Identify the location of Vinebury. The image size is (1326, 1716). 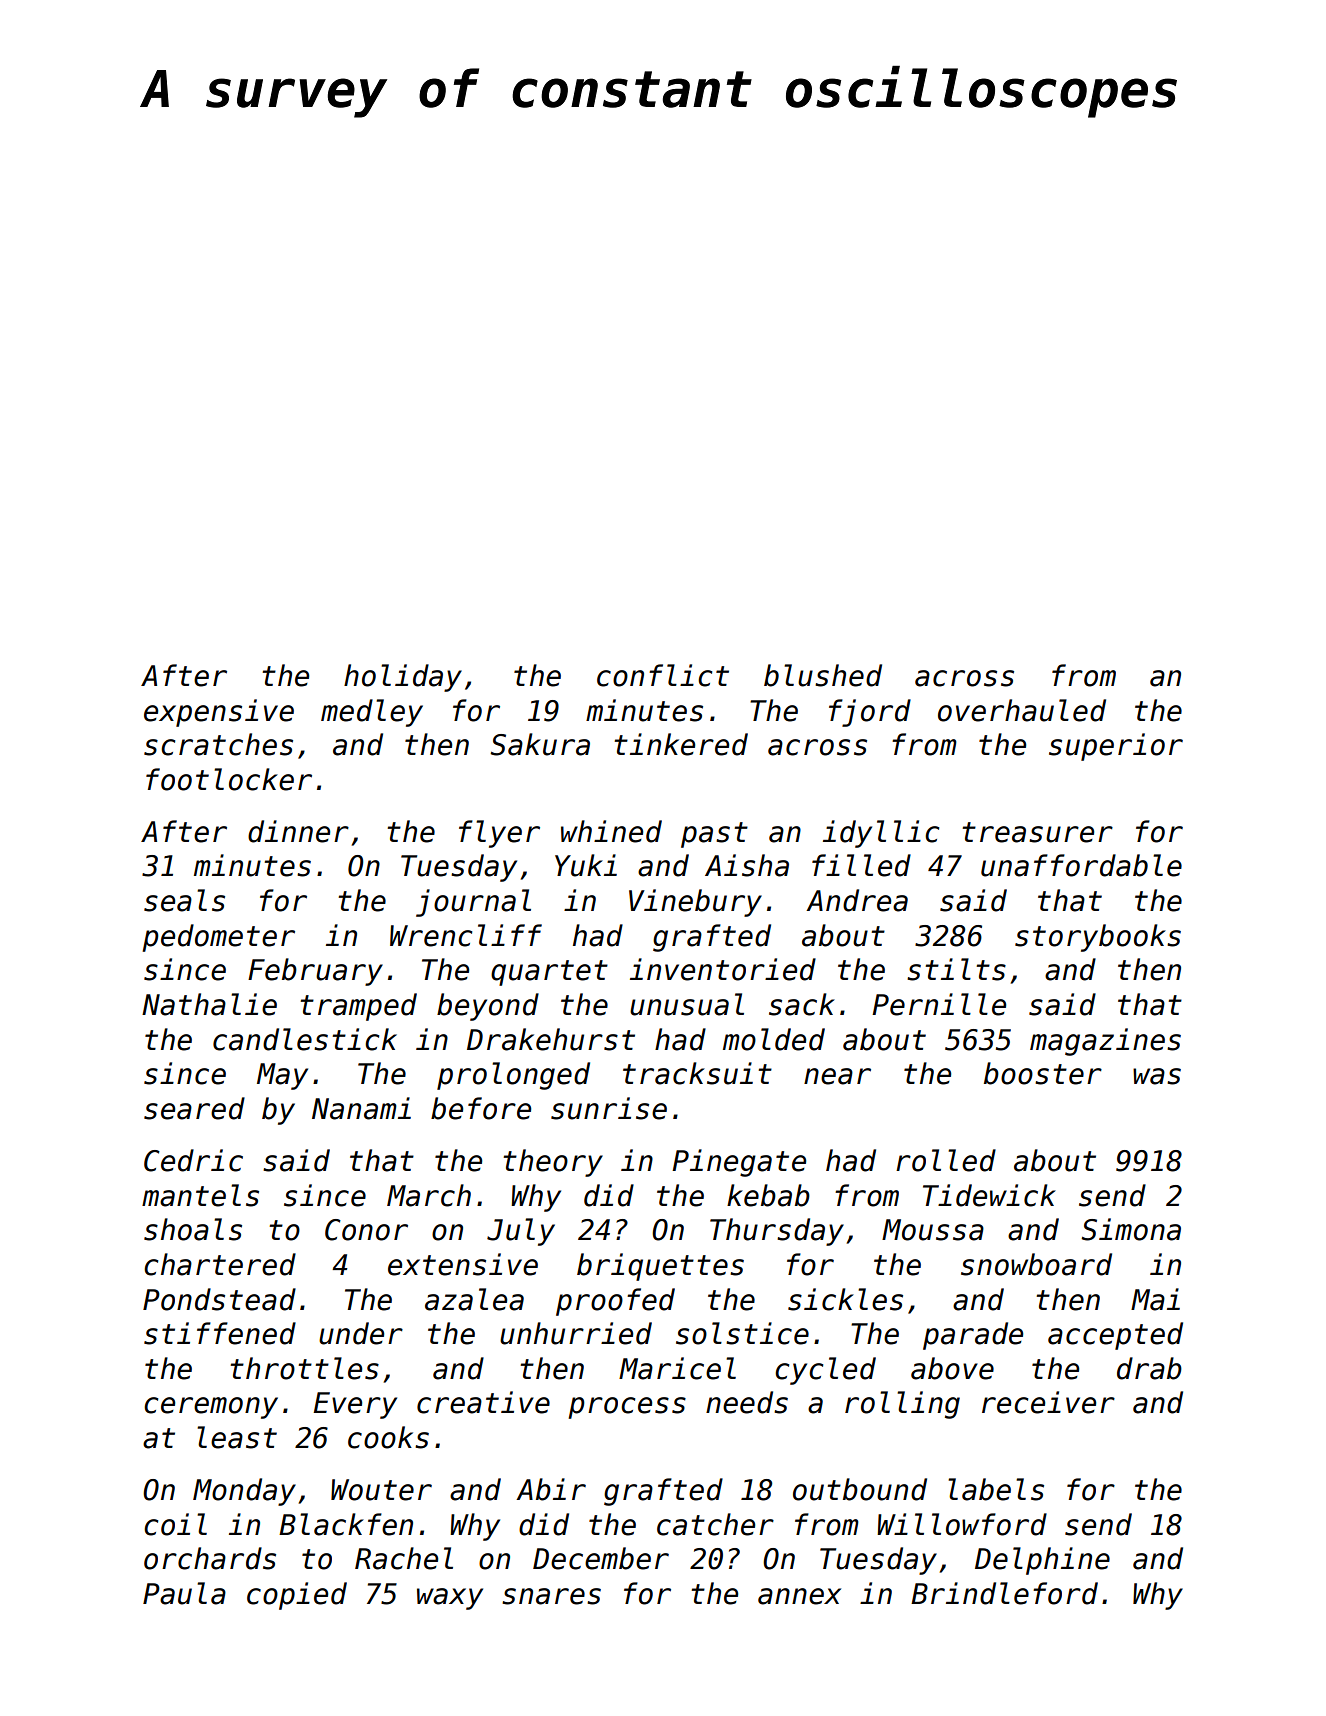
(695, 903).
